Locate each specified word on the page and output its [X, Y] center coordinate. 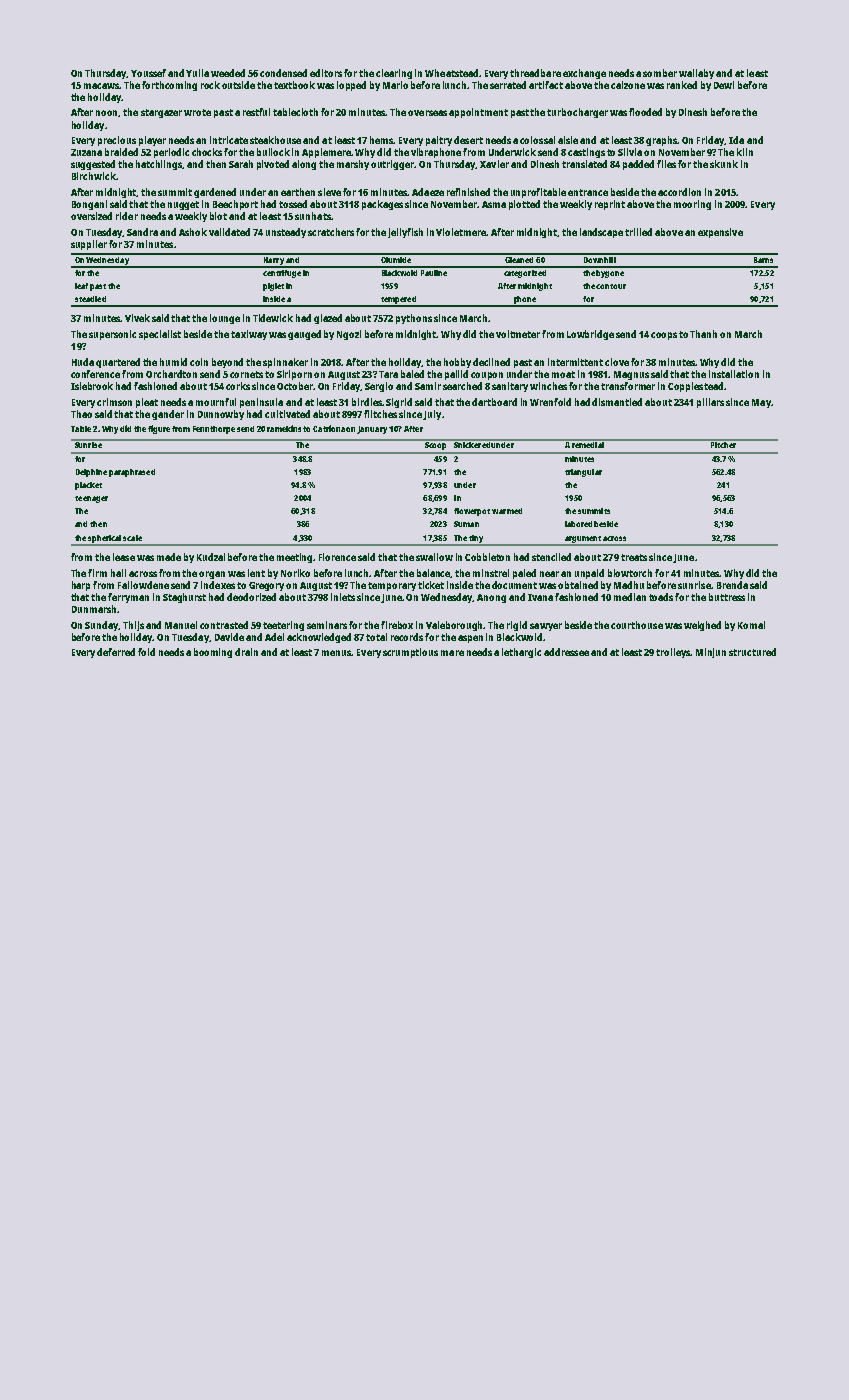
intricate [229, 140]
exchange [584, 74]
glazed [328, 319]
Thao [81, 414]
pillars [710, 403]
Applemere [327, 153]
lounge [225, 319]
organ [212, 575]
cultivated [287, 414]
